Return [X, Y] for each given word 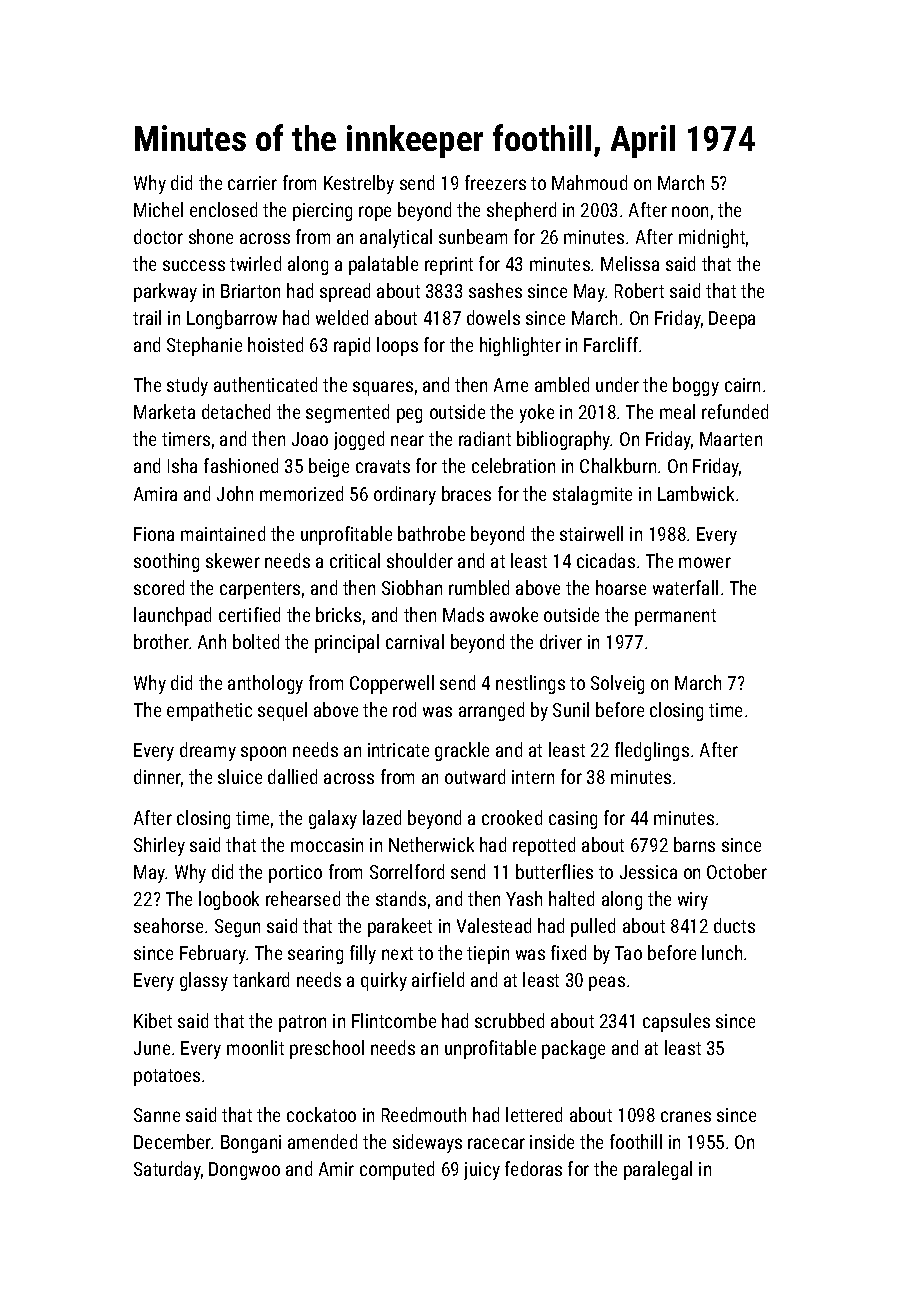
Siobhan [412, 587]
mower [705, 562]
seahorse [168, 925]
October [737, 871]
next [397, 953]
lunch [722, 952]
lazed [382, 817]
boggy [696, 386]
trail [147, 317]
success [194, 265]
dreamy [208, 751]
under [617, 384]
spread [345, 292]
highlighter [520, 346]
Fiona [154, 534]
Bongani [251, 1144]
